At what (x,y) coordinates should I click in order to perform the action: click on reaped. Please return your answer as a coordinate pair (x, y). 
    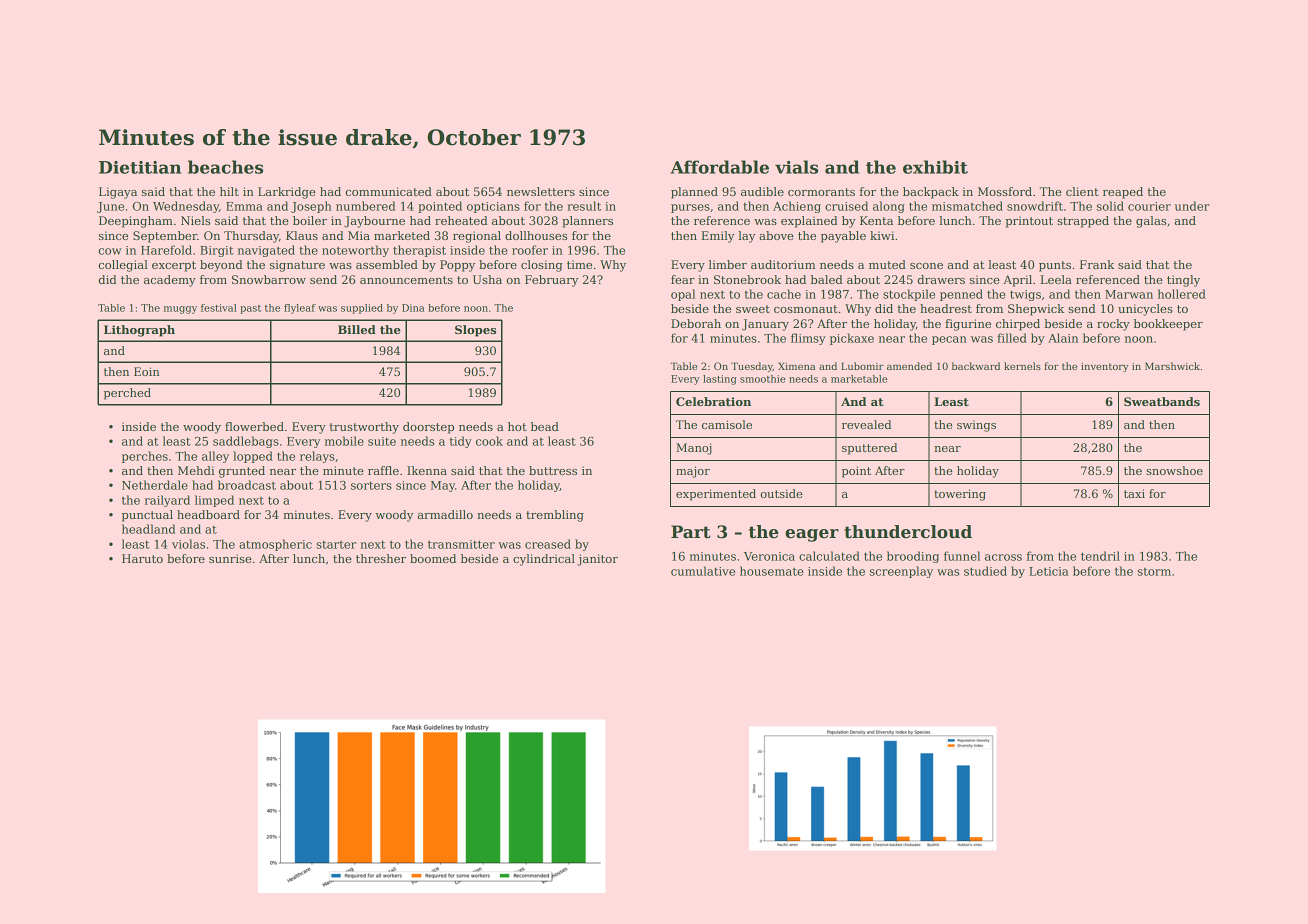
    Looking at the image, I should click on (1123, 193).
